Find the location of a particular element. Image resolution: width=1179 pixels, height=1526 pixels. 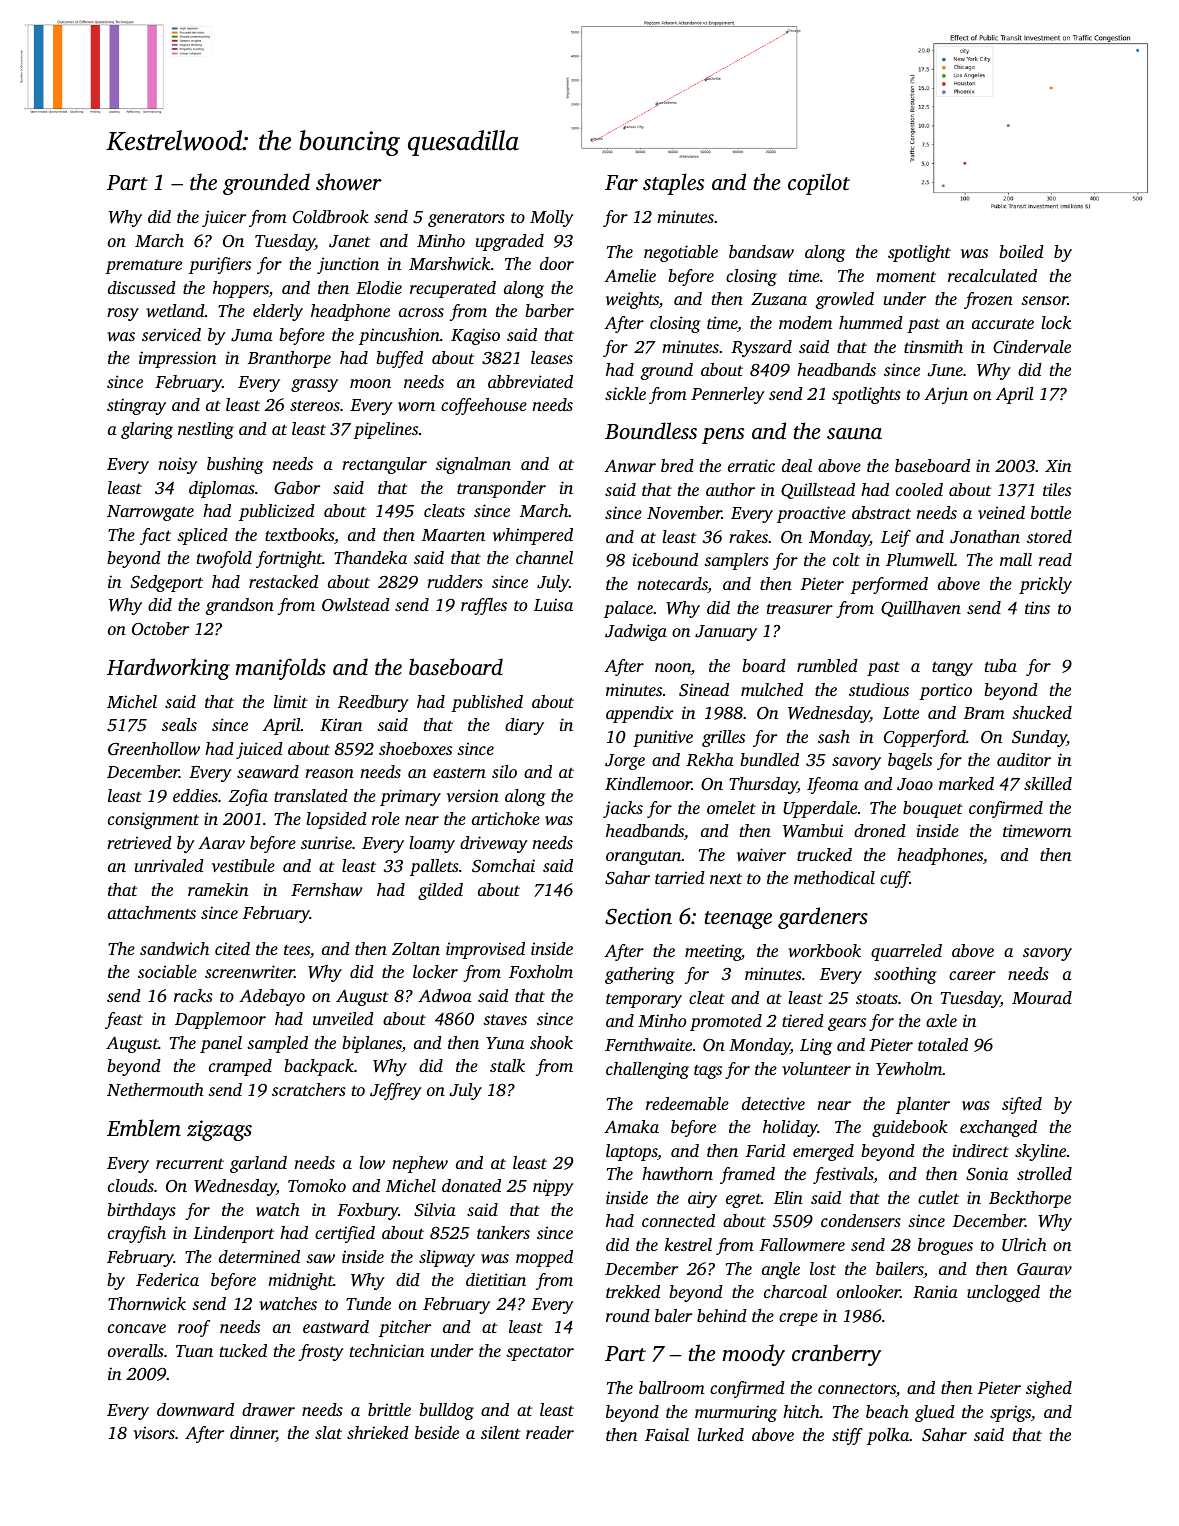

rudders is located at coordinates (455, 581).
